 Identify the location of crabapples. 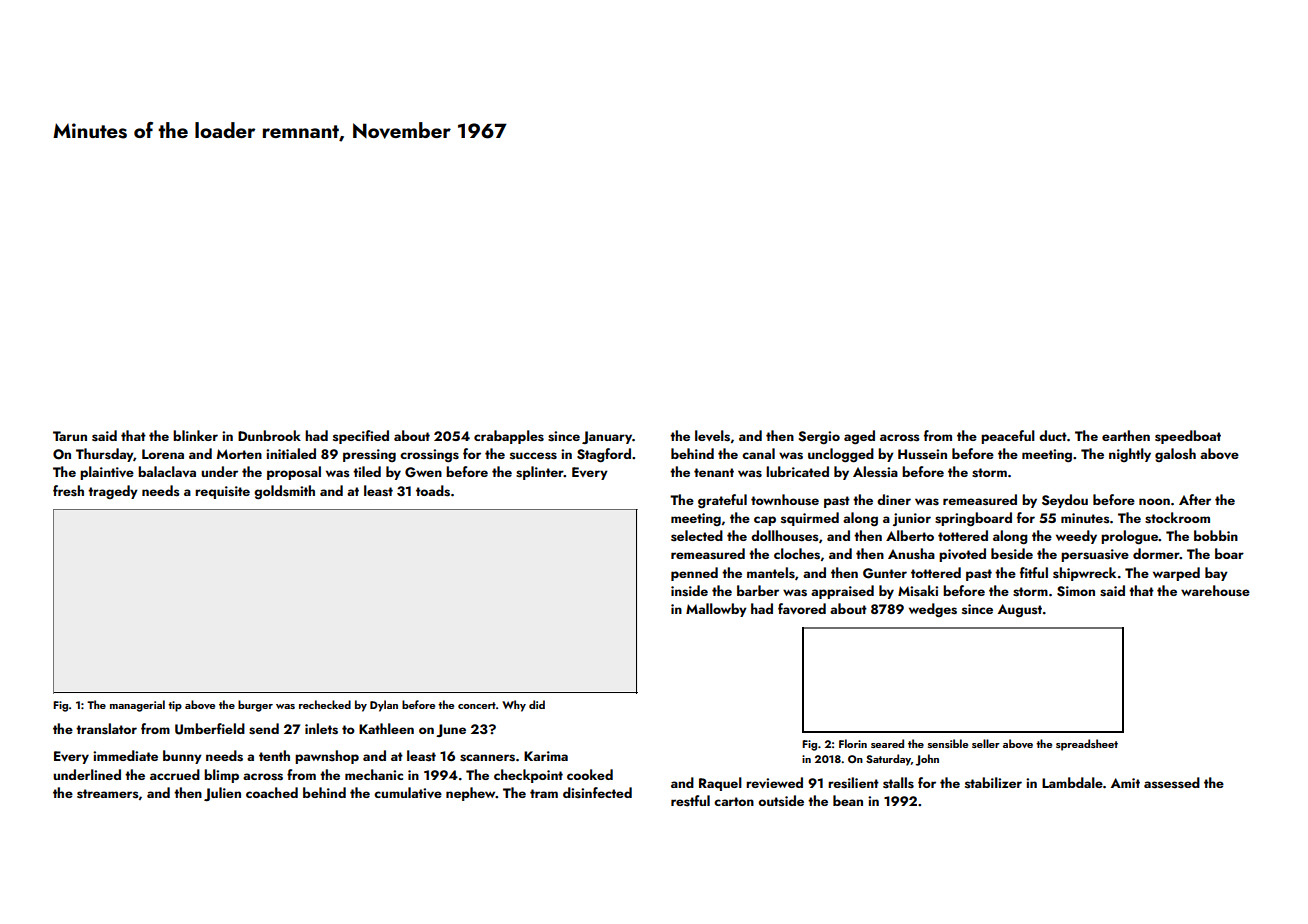
(509, 437).
